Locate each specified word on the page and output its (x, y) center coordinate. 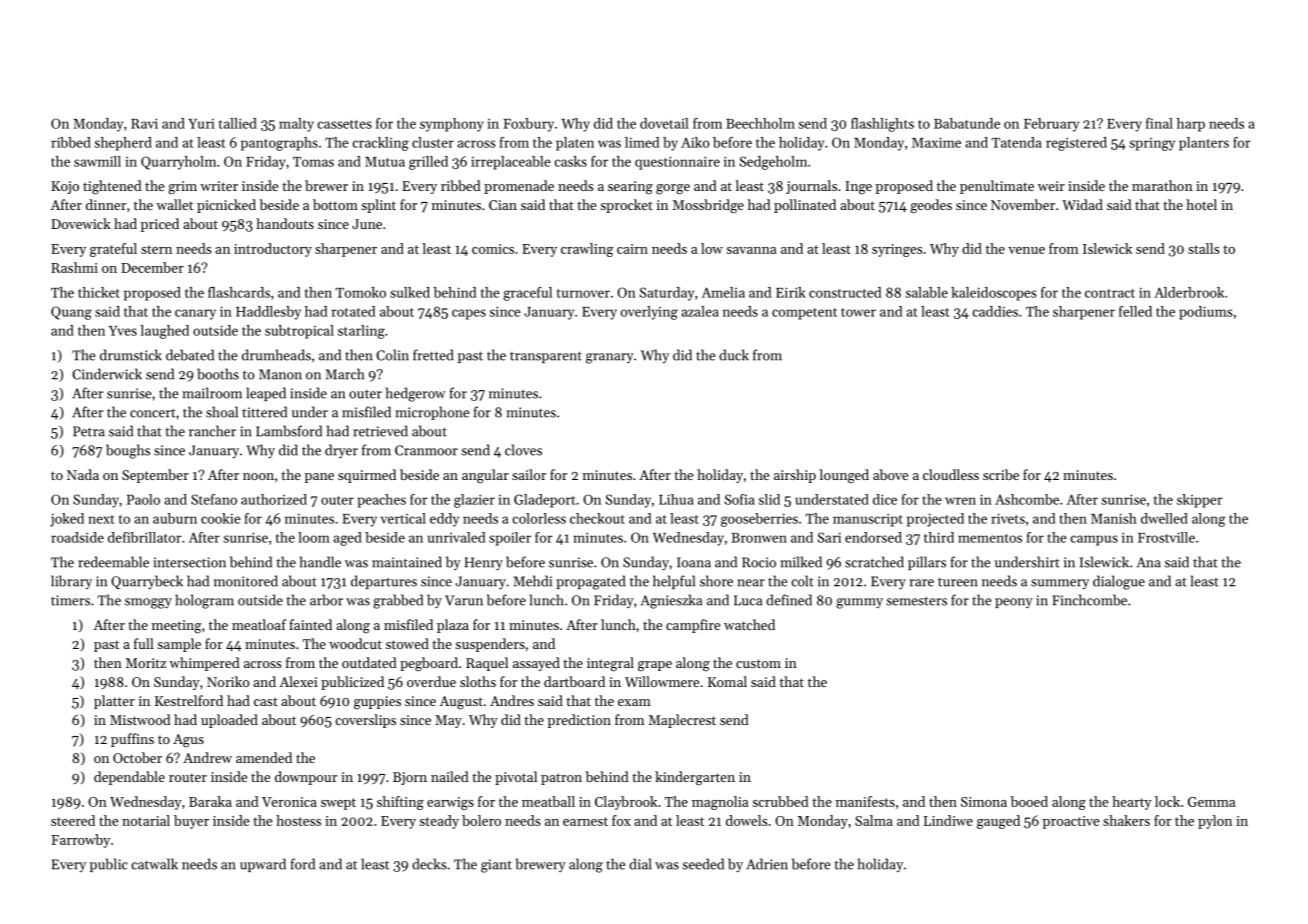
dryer (341, 451)
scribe (1001, 474)
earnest (585, 821)
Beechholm (760, 123)
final (1159, 123)
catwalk (155, 864)
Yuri (201, 124)
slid (769, 499)
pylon (1215, 822)
